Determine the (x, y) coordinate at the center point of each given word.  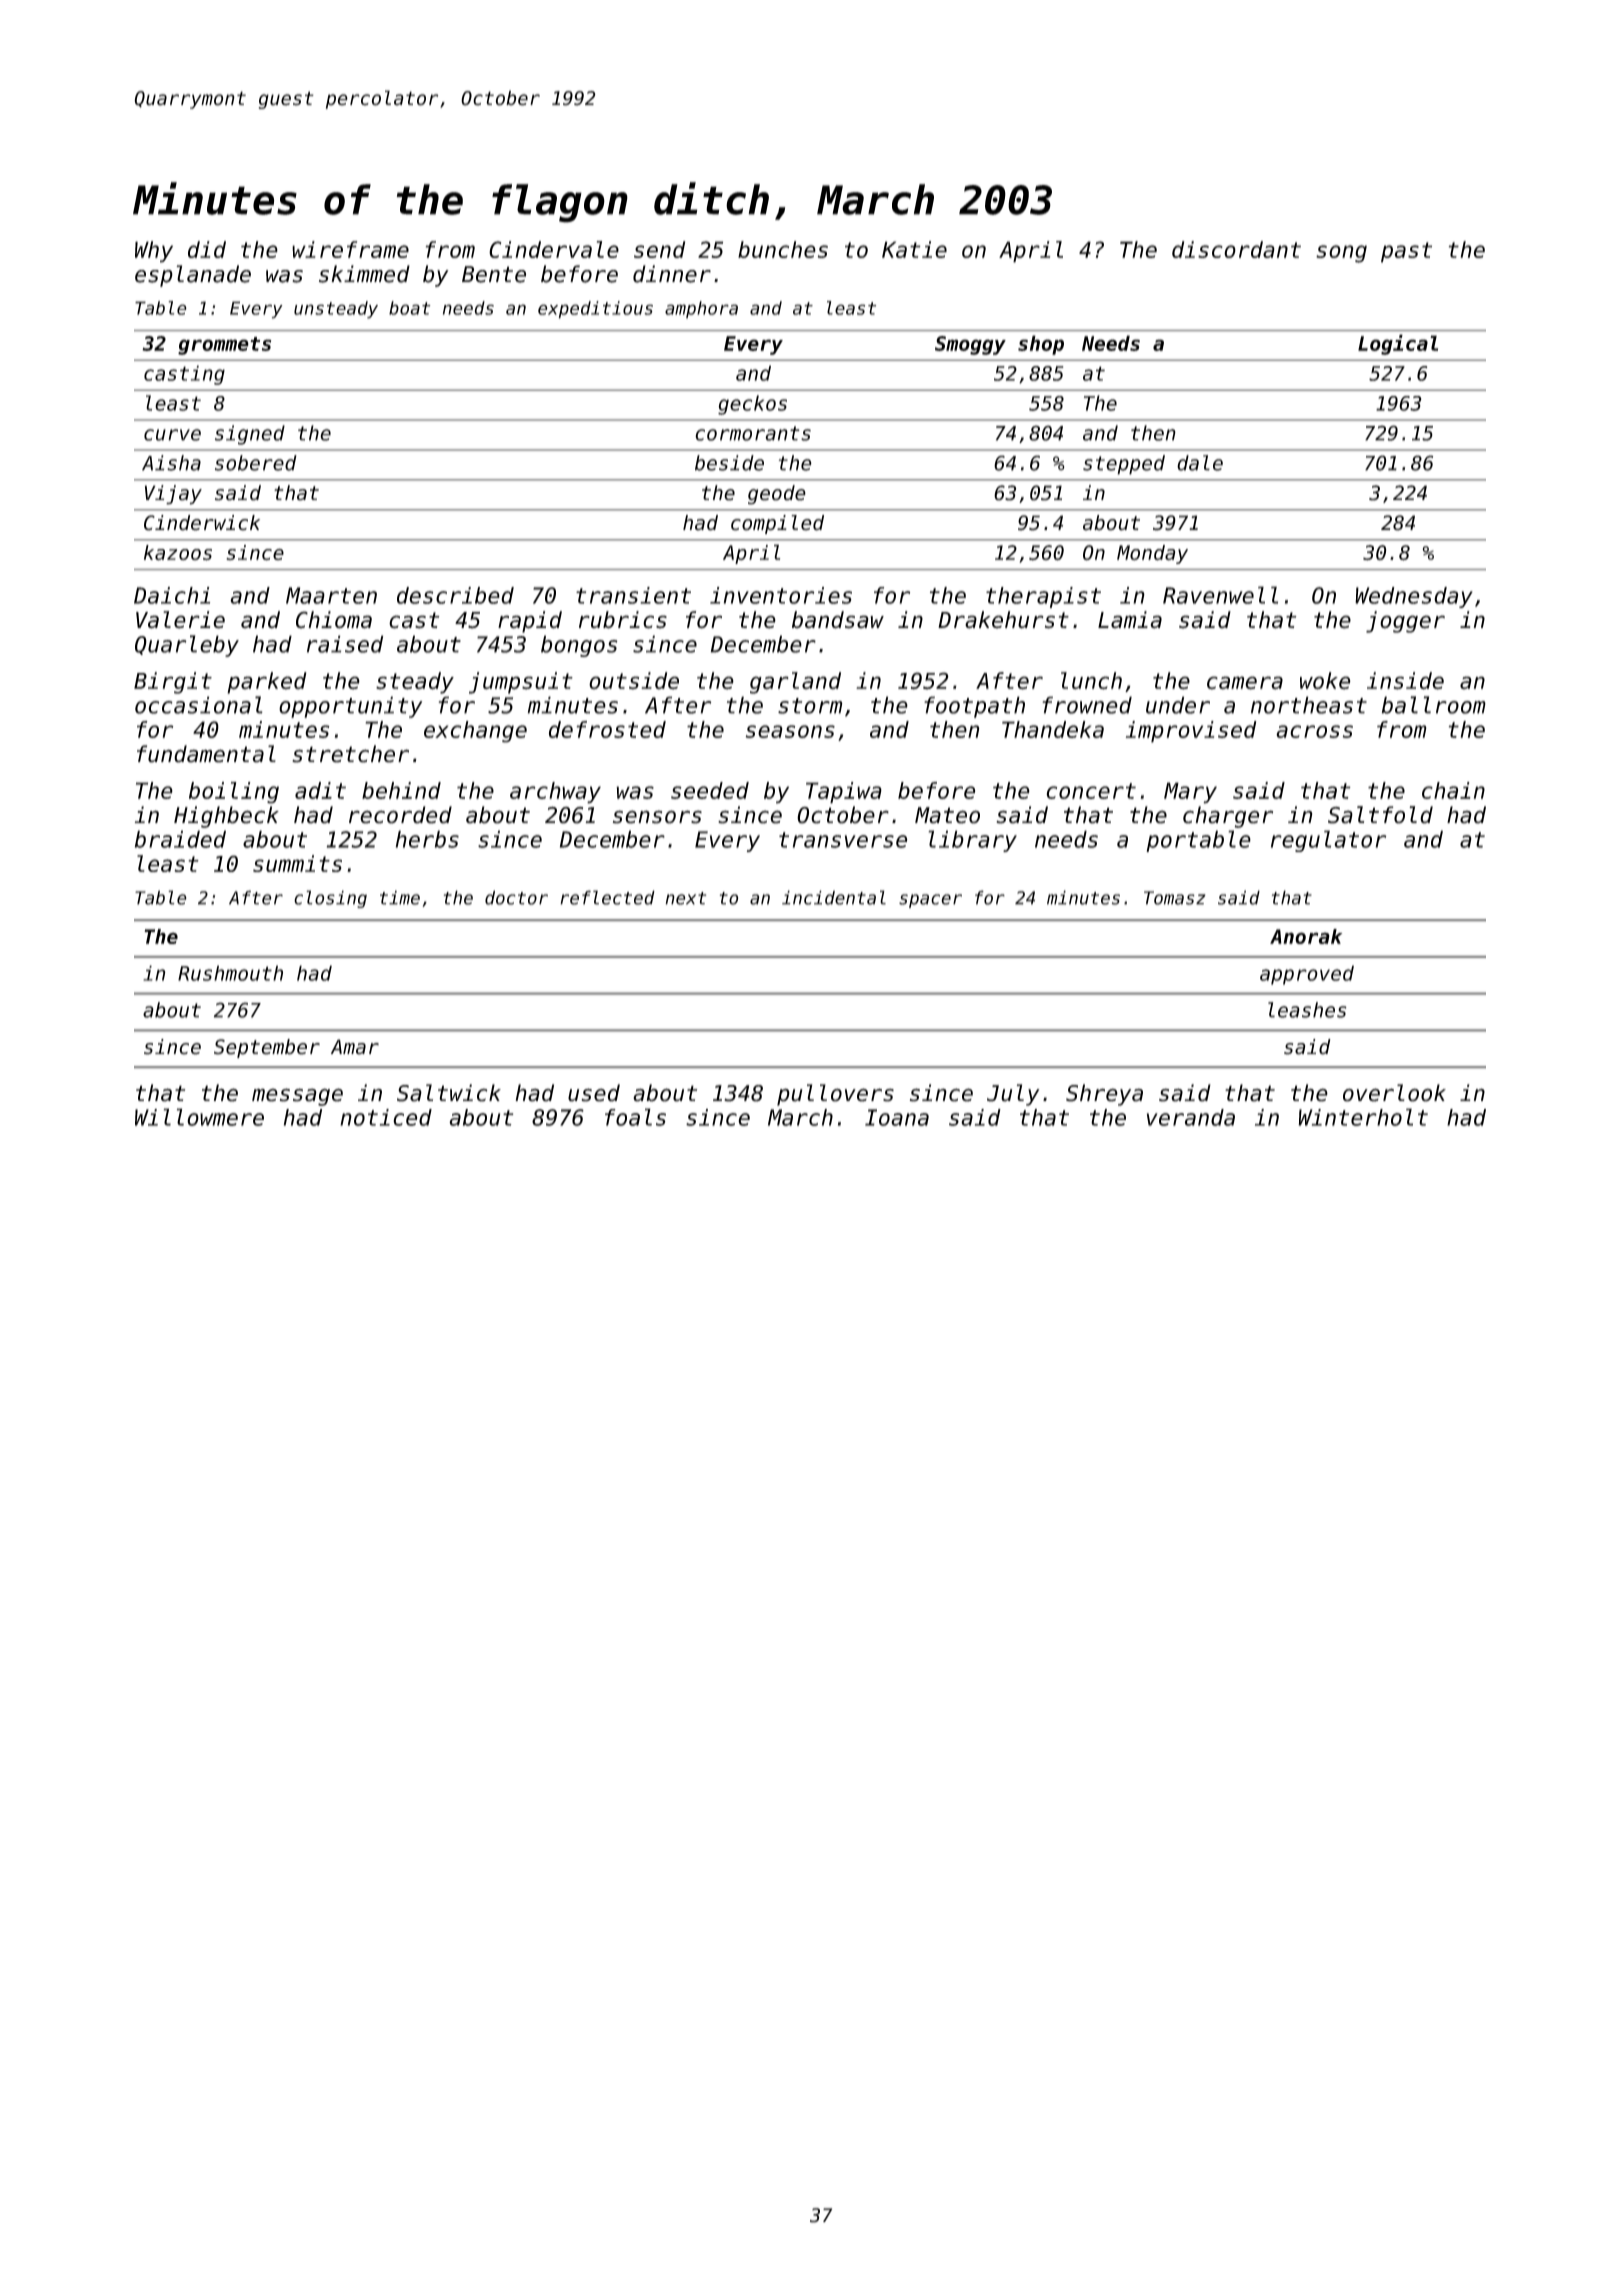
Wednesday (1414, 597)
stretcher (350, 754)
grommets (224, 346)
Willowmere (199, 1117)
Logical (1398, 344)
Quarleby (187, 646)
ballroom (1434, 705)
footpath (974, 707)
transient (633, 595)
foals (635, 1117)
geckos (752, 405)
